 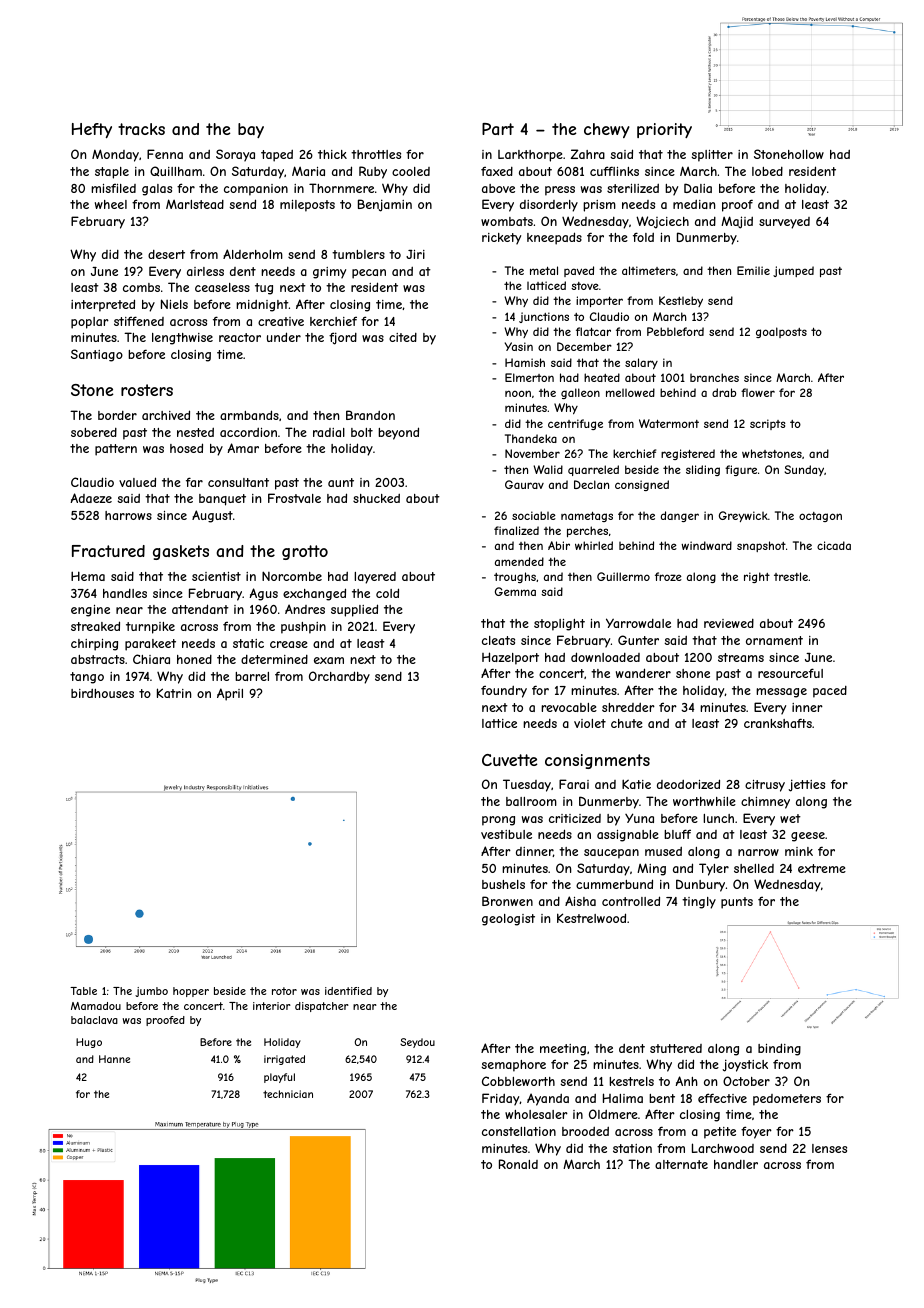 I want to click on bent, so click(x=662, y=1098).
